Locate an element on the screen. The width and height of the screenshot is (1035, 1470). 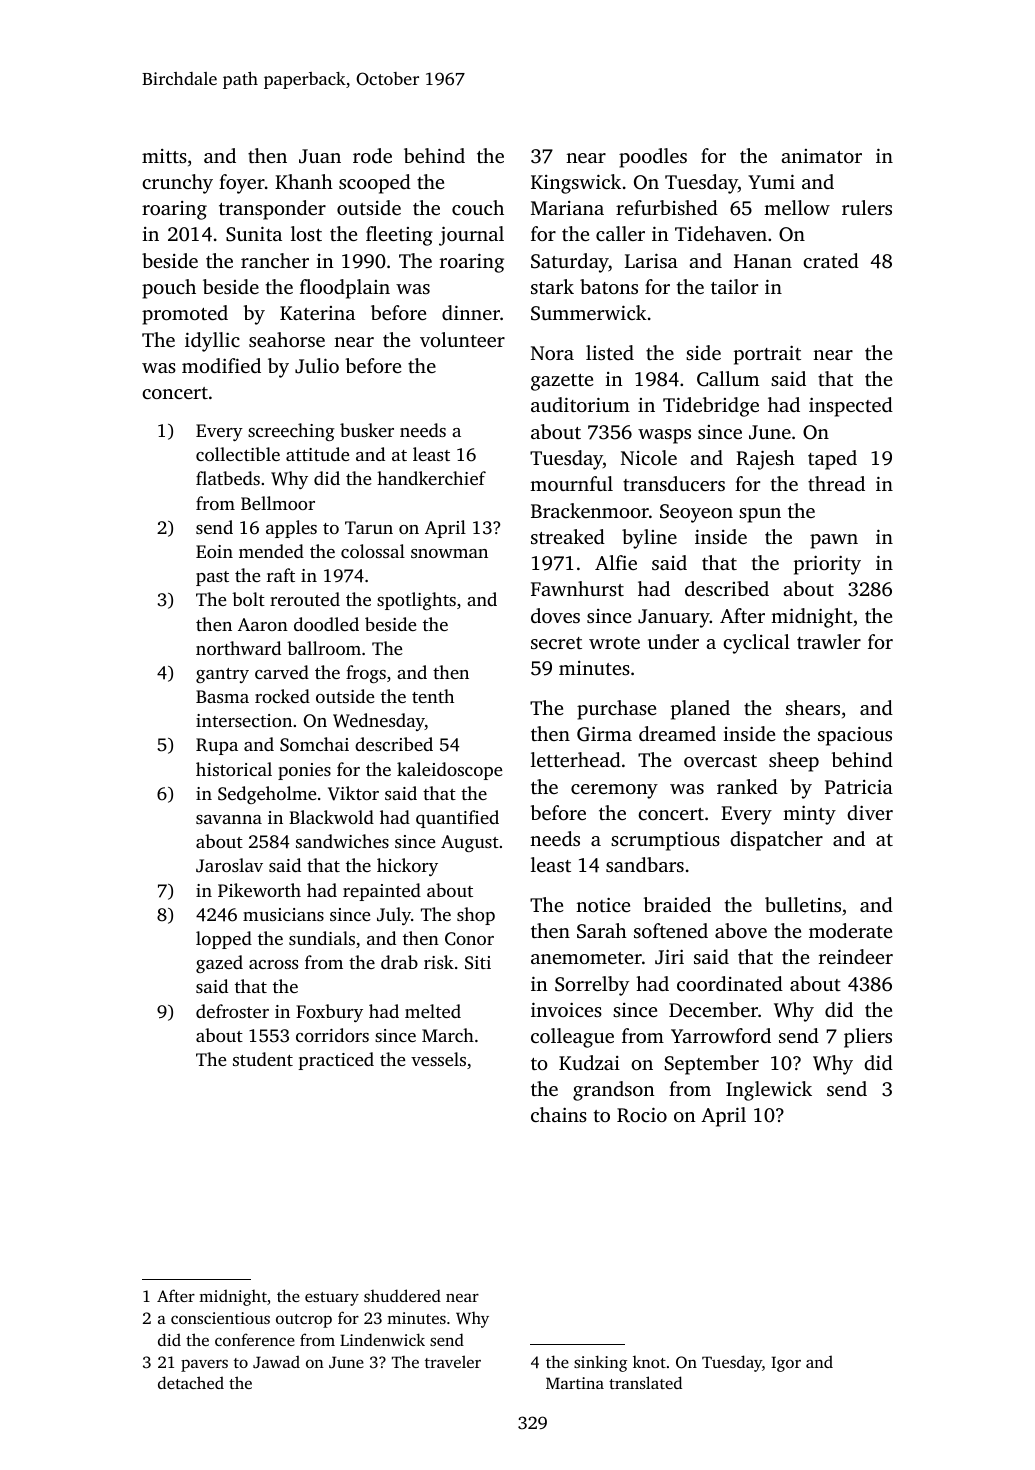
melted is located at coordinates (433, 1011).
